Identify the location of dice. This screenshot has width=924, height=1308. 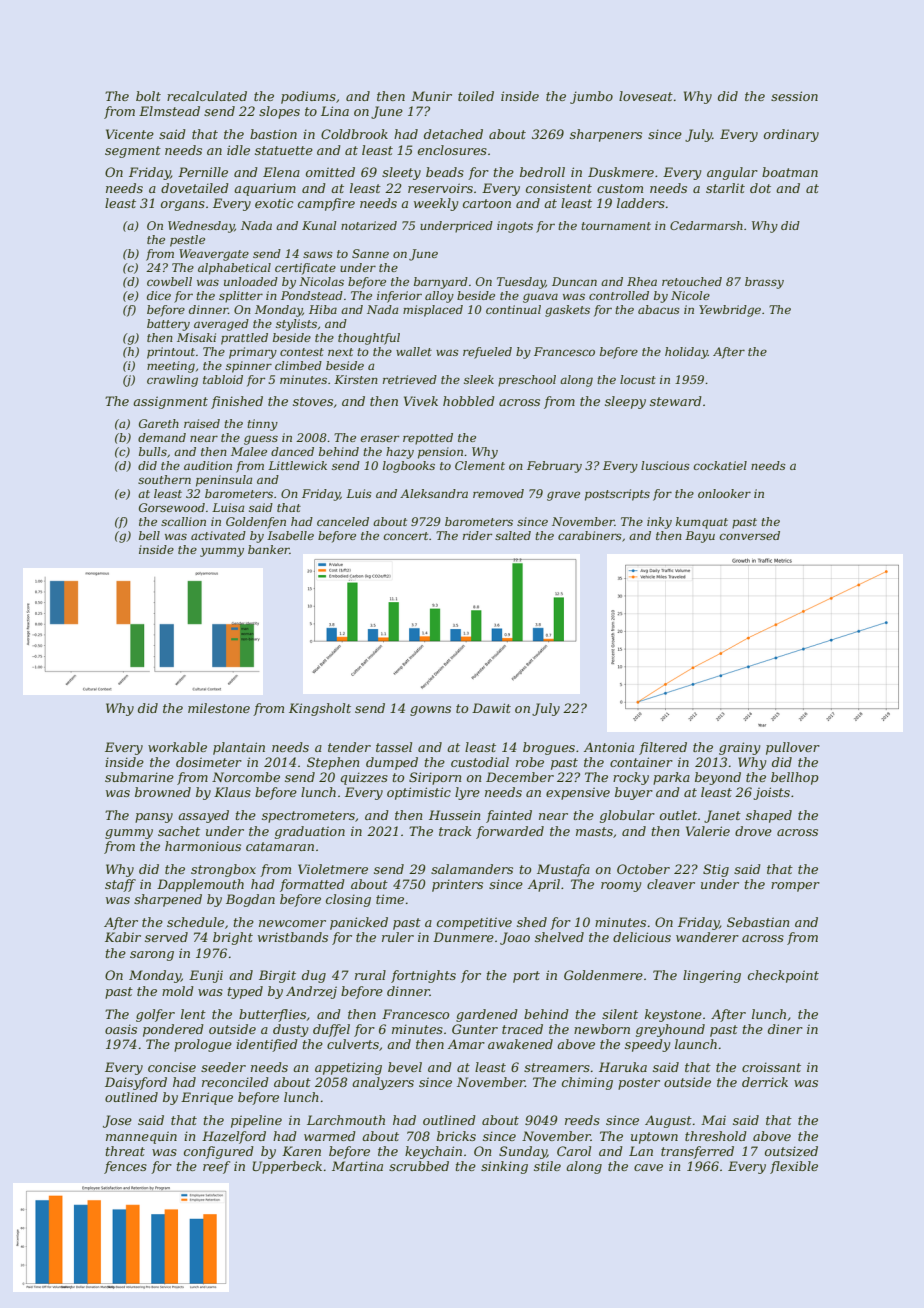
(159, 295).
